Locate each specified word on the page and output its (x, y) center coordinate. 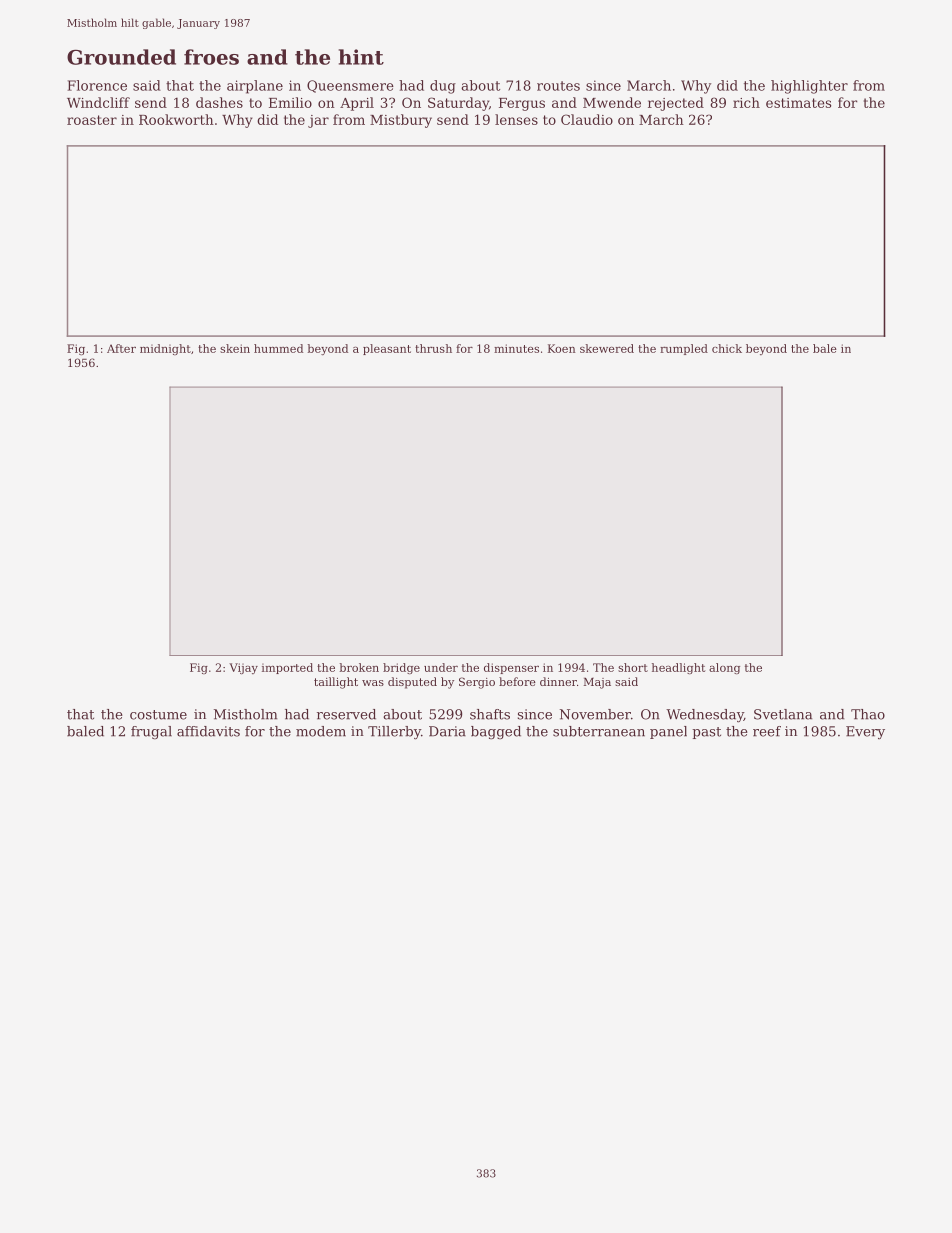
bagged (496, 732)
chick (727, 348)
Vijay (243, 668)
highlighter (809, 87)
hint (361, 57)
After (121, 348)
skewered (607, 348)
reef (767, 731)
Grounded (121, 57)
